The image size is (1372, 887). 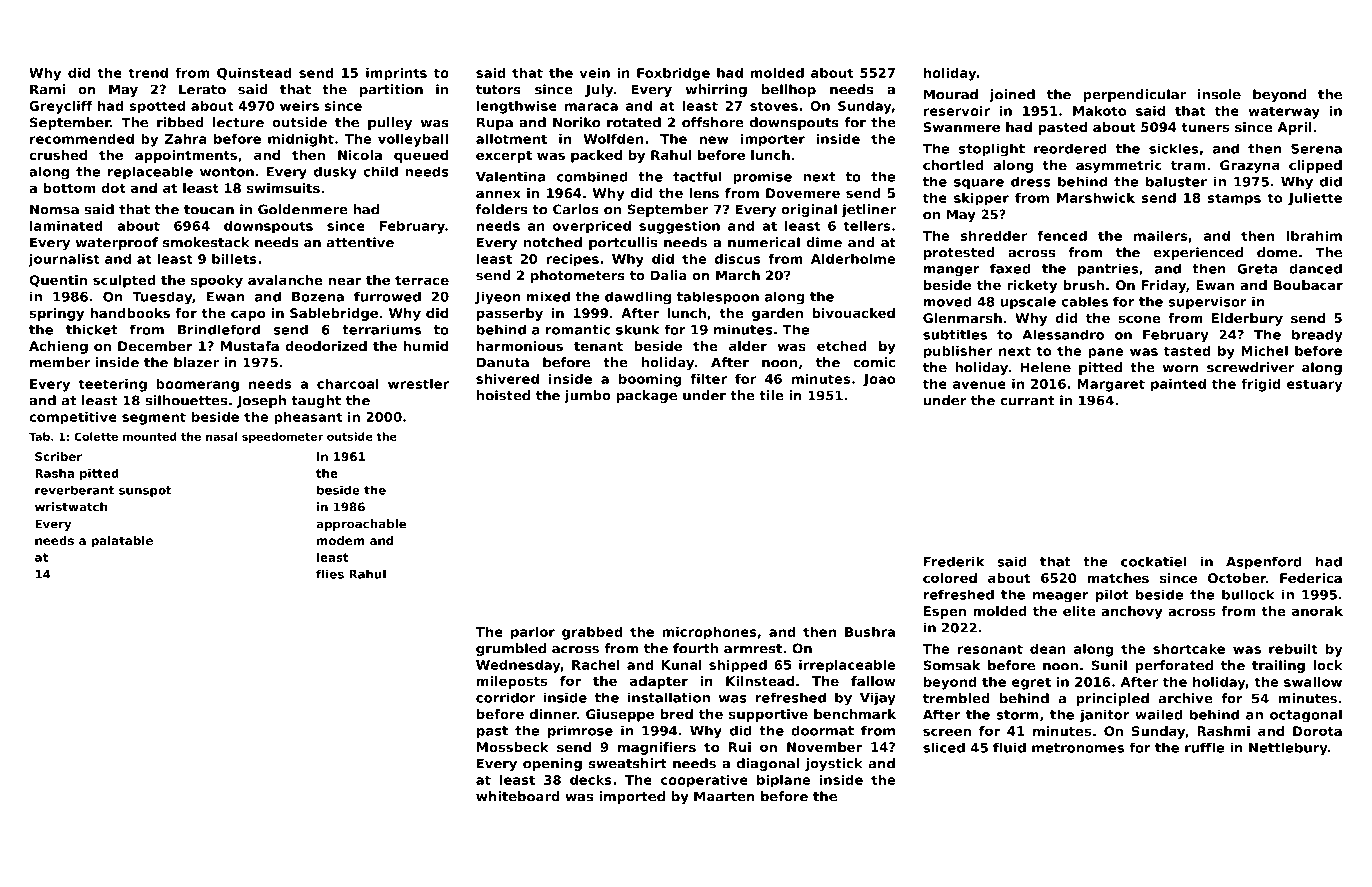 What do you see at coordinates (148, 73) in the screenshot?
I see `trend` at bounding box center [148, 73].
